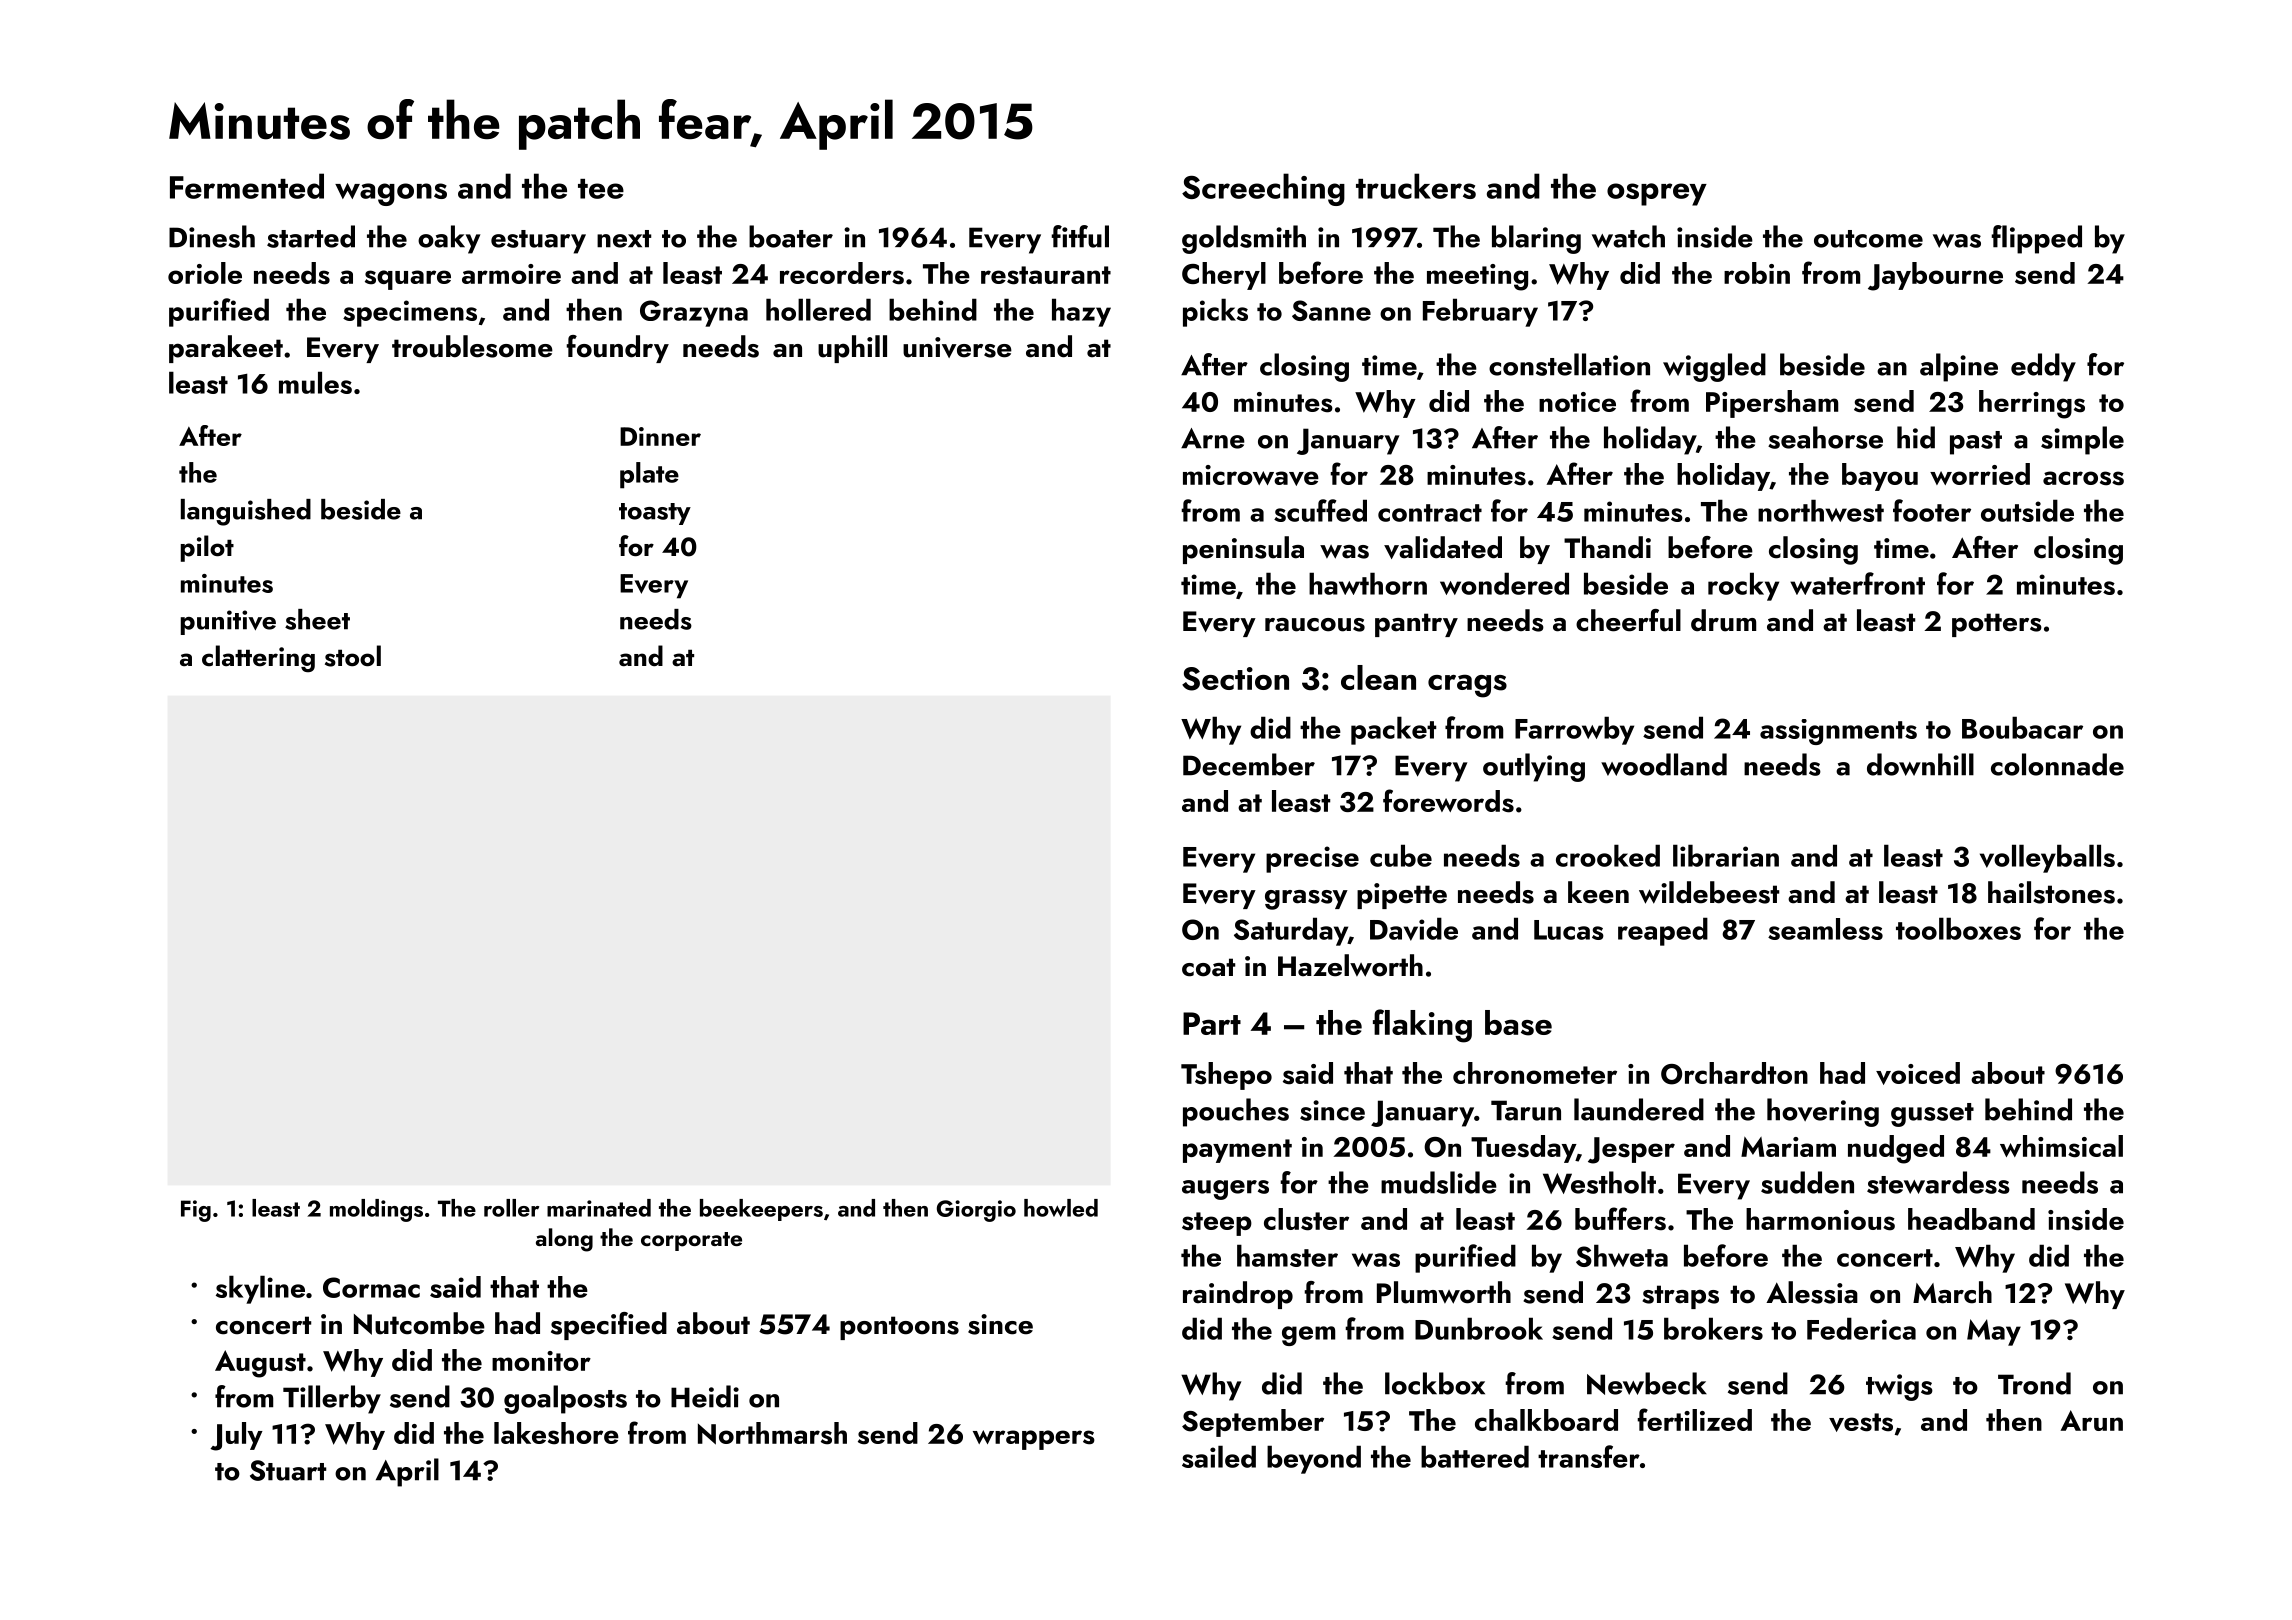  I want to click on Westholt, so click(1599, 1182).
